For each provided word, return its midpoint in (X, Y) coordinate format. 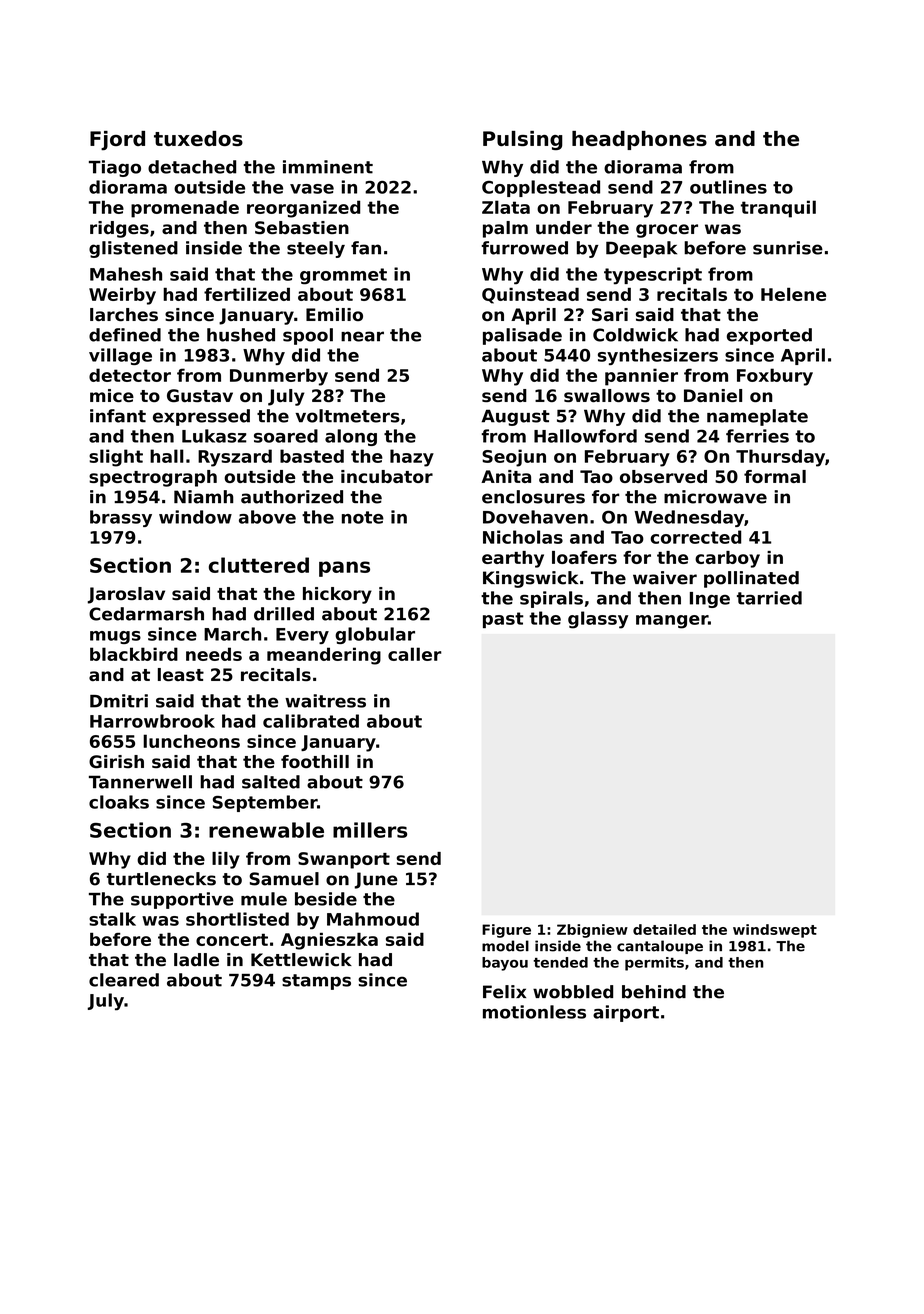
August (515, 417)
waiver (665, 578)
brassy (121, 518)
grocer (667, 231)
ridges (119, 229)
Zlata (506, 207)
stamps (316, 982)
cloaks (119, 802)
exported (769, 336)
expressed (201, 417)
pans (344, 569)
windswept (775, 931)
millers (370, 830)
